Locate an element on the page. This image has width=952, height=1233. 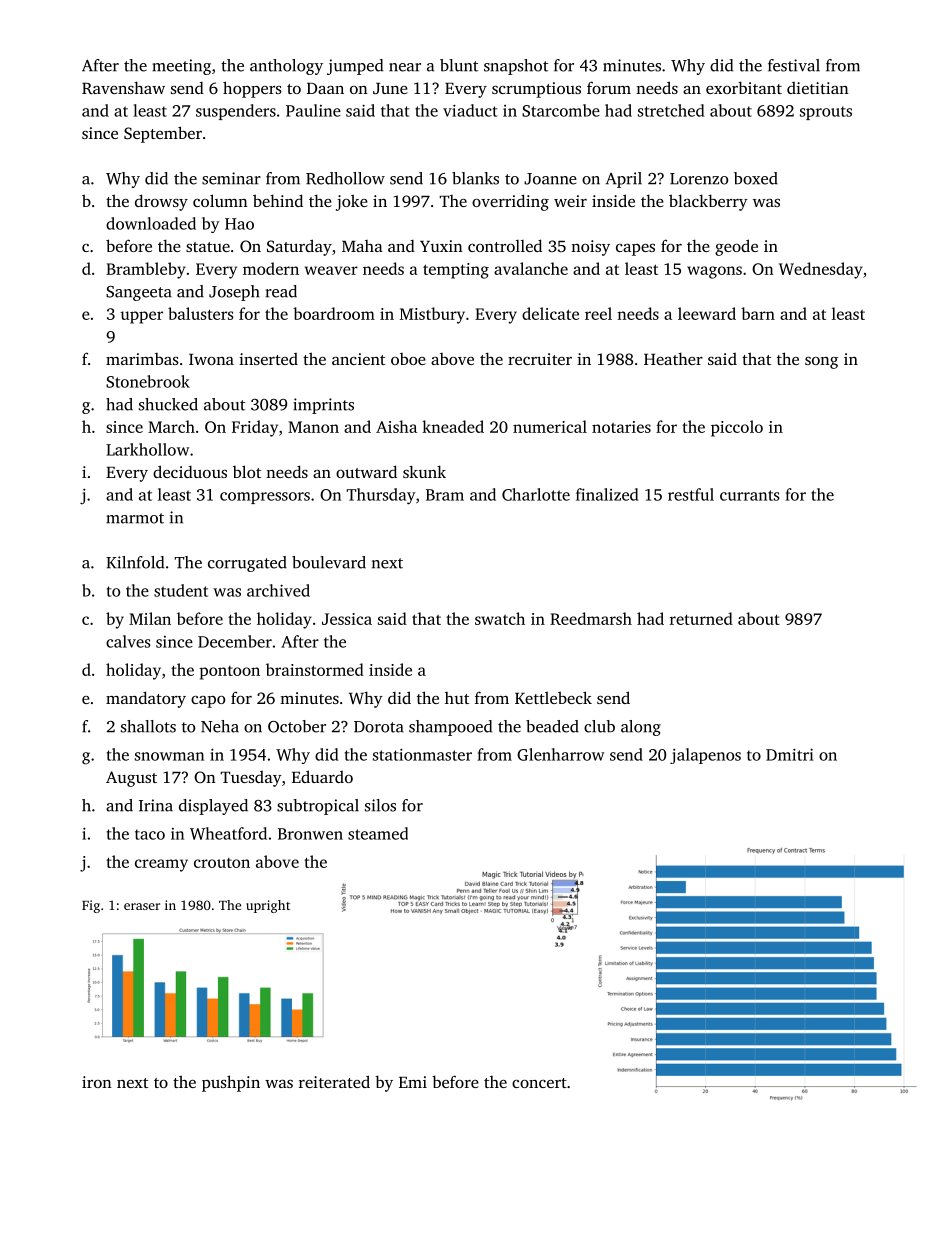
pushpin is located at coordinates (231, 1083).
